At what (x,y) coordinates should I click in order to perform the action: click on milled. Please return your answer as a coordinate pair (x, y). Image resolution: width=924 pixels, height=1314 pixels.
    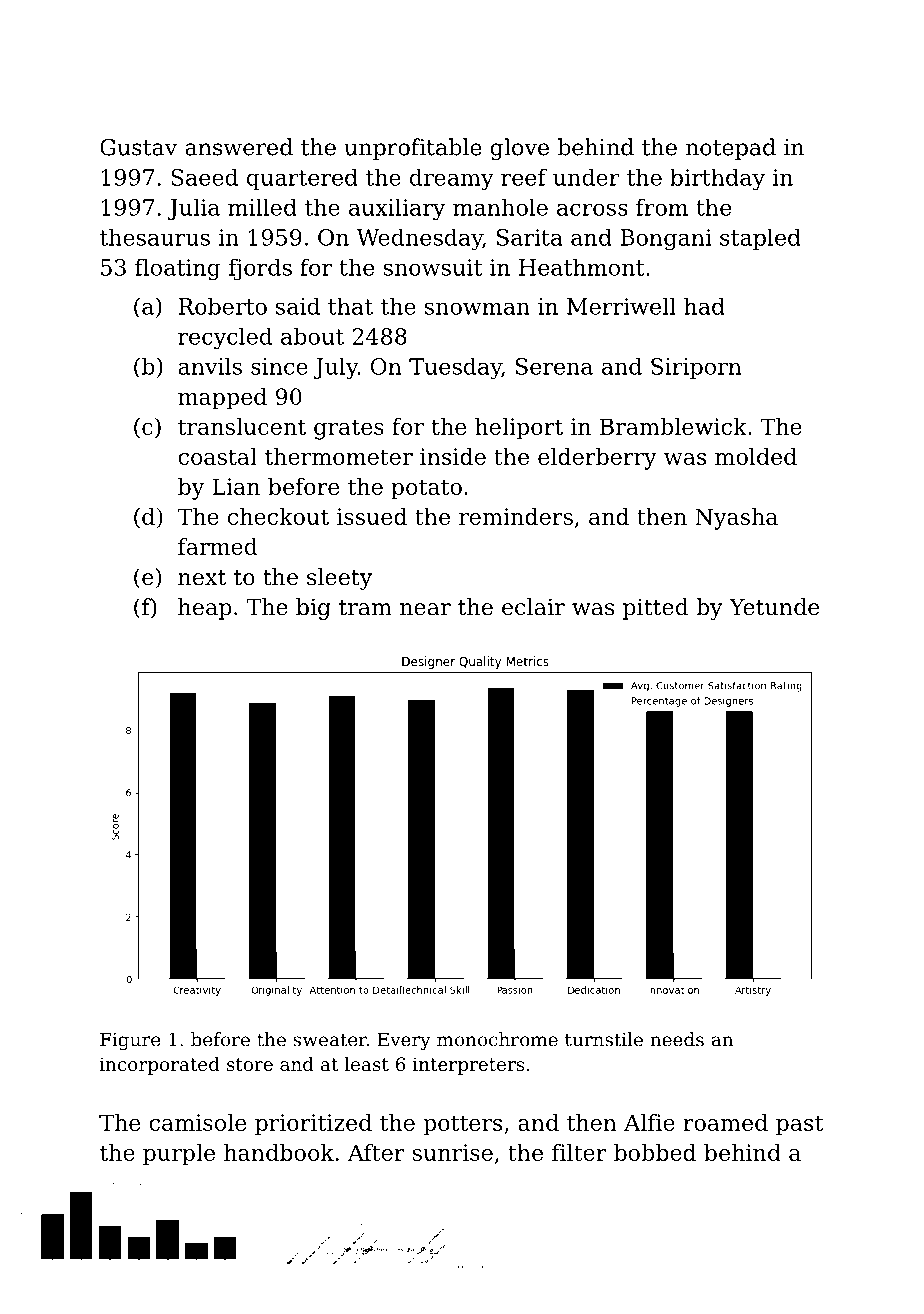
    Looking at the image, I should click on (262, 207).
